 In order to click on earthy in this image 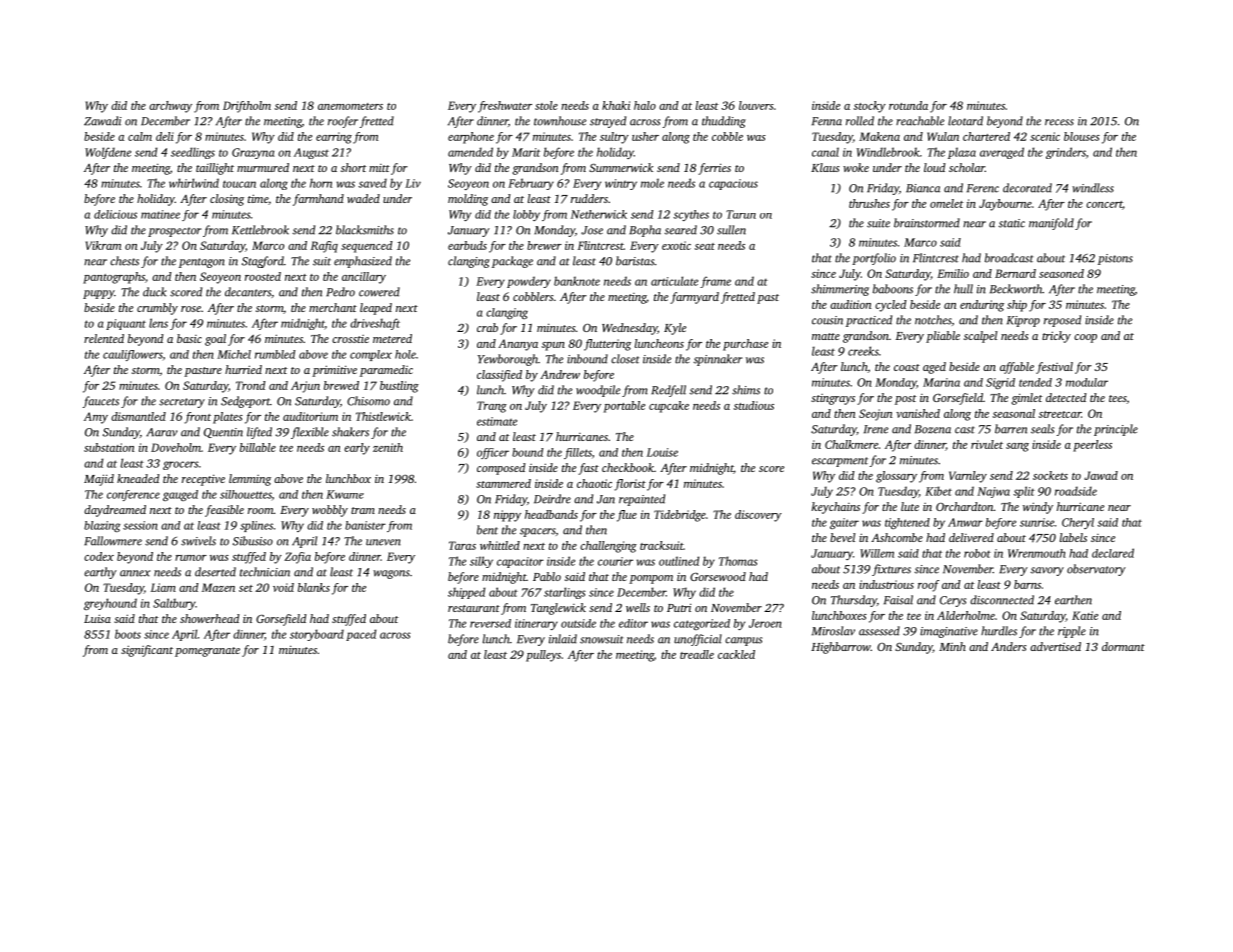, I will do `click(100, 573)`.
